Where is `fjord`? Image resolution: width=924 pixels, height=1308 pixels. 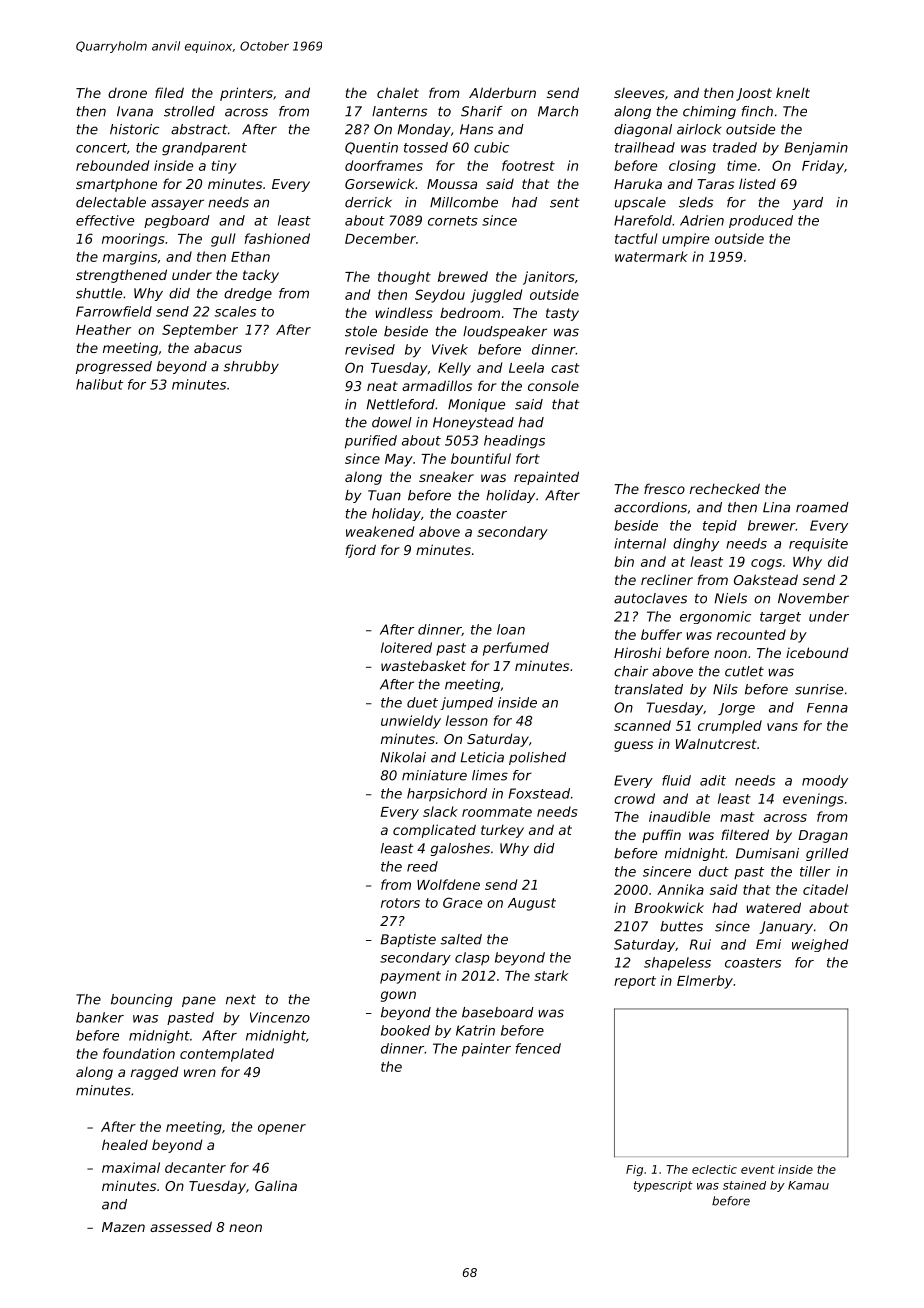
fjord is located at coordinates (361, 551).
